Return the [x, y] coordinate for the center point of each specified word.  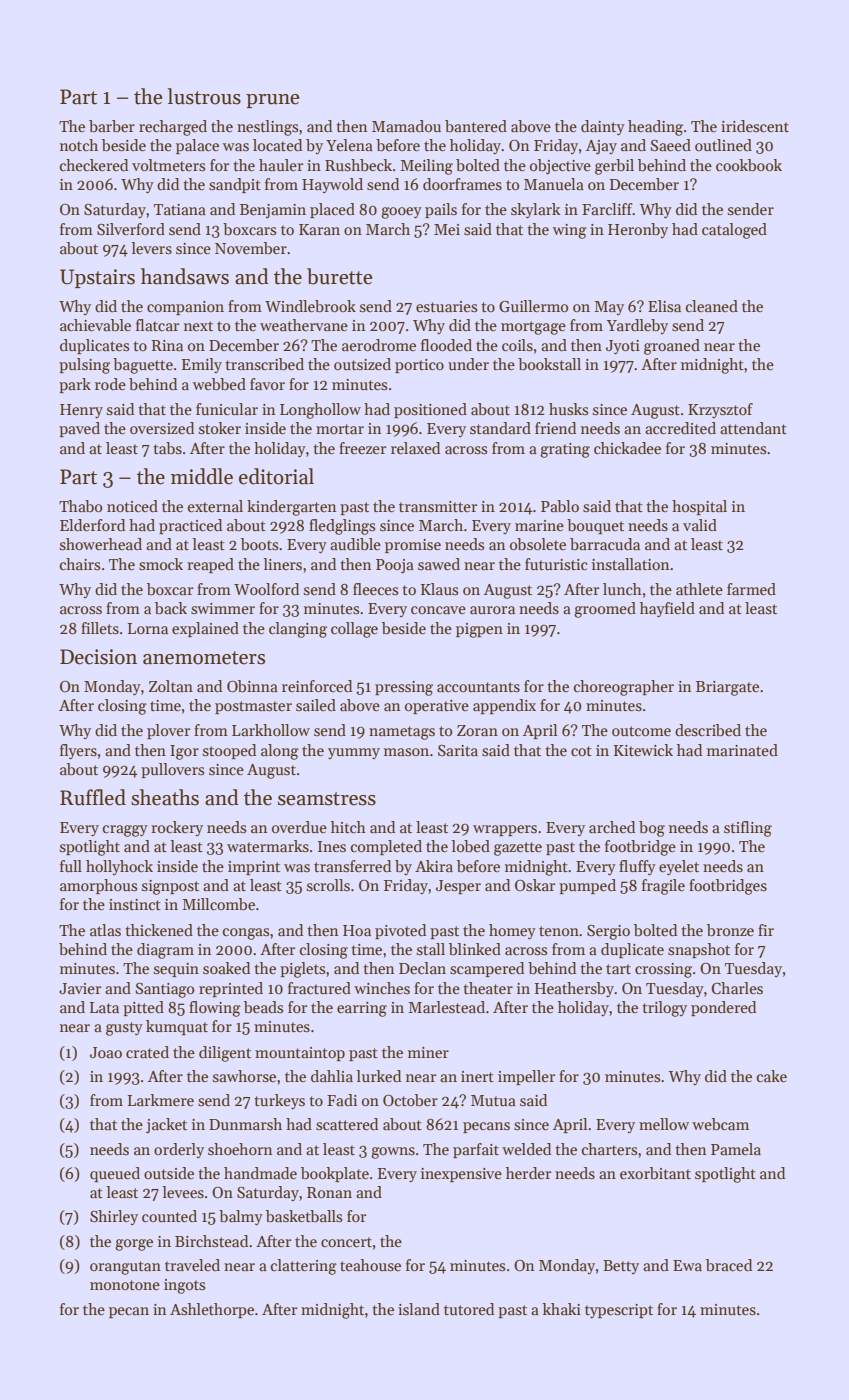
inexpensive [461, 1175]
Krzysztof [720, 410]
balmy [241, 1218]
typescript [619, 1311]
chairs [80, 564]
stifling [748, 829]
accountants [478, 687]
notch [79, 145]
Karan [319, 229]
